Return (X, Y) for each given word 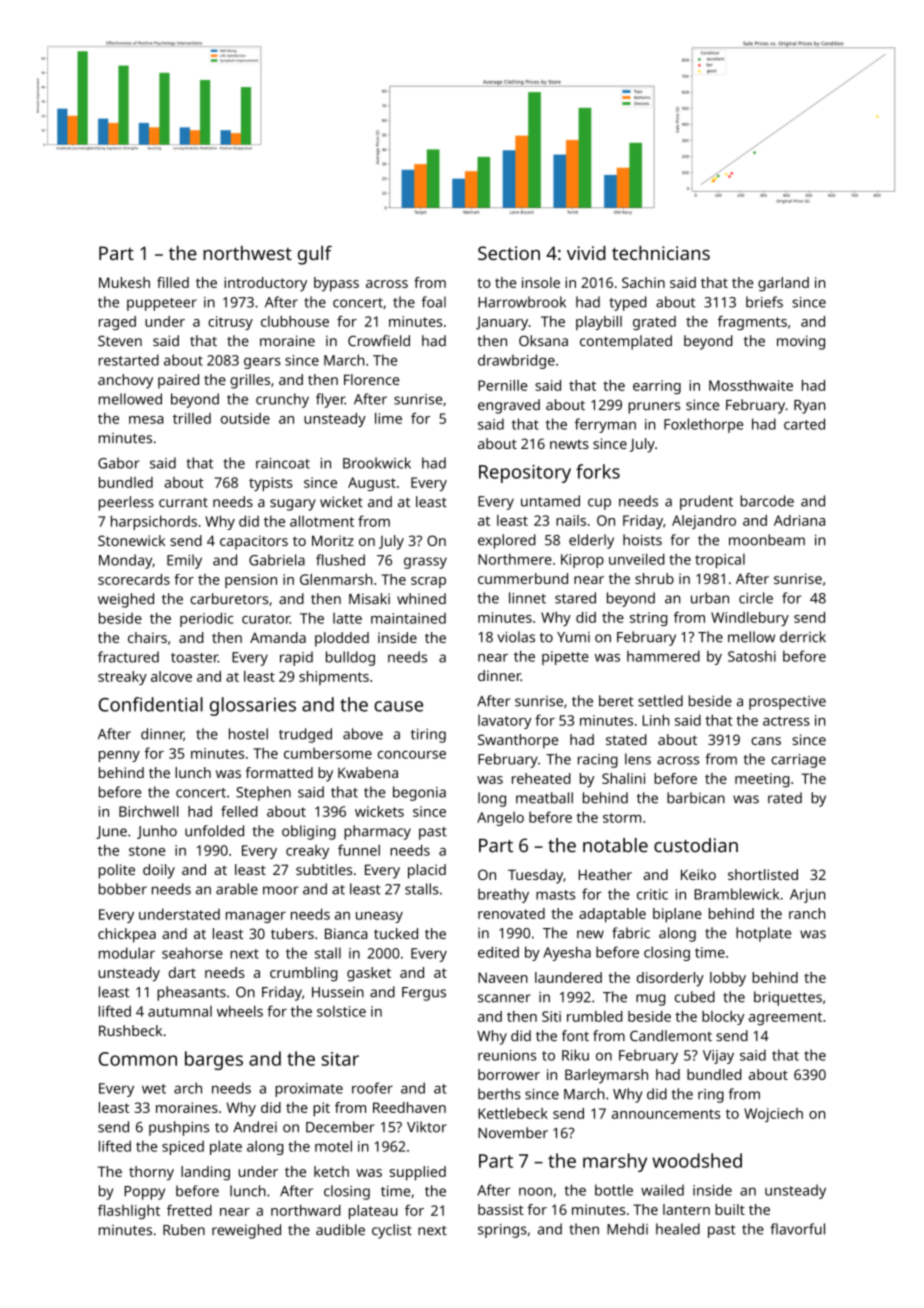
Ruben (184, 1230)
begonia (419, 793)
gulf (315, 255)
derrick (803, 637)
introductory (265, 284)
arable (237, 889)
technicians (661, 253)
